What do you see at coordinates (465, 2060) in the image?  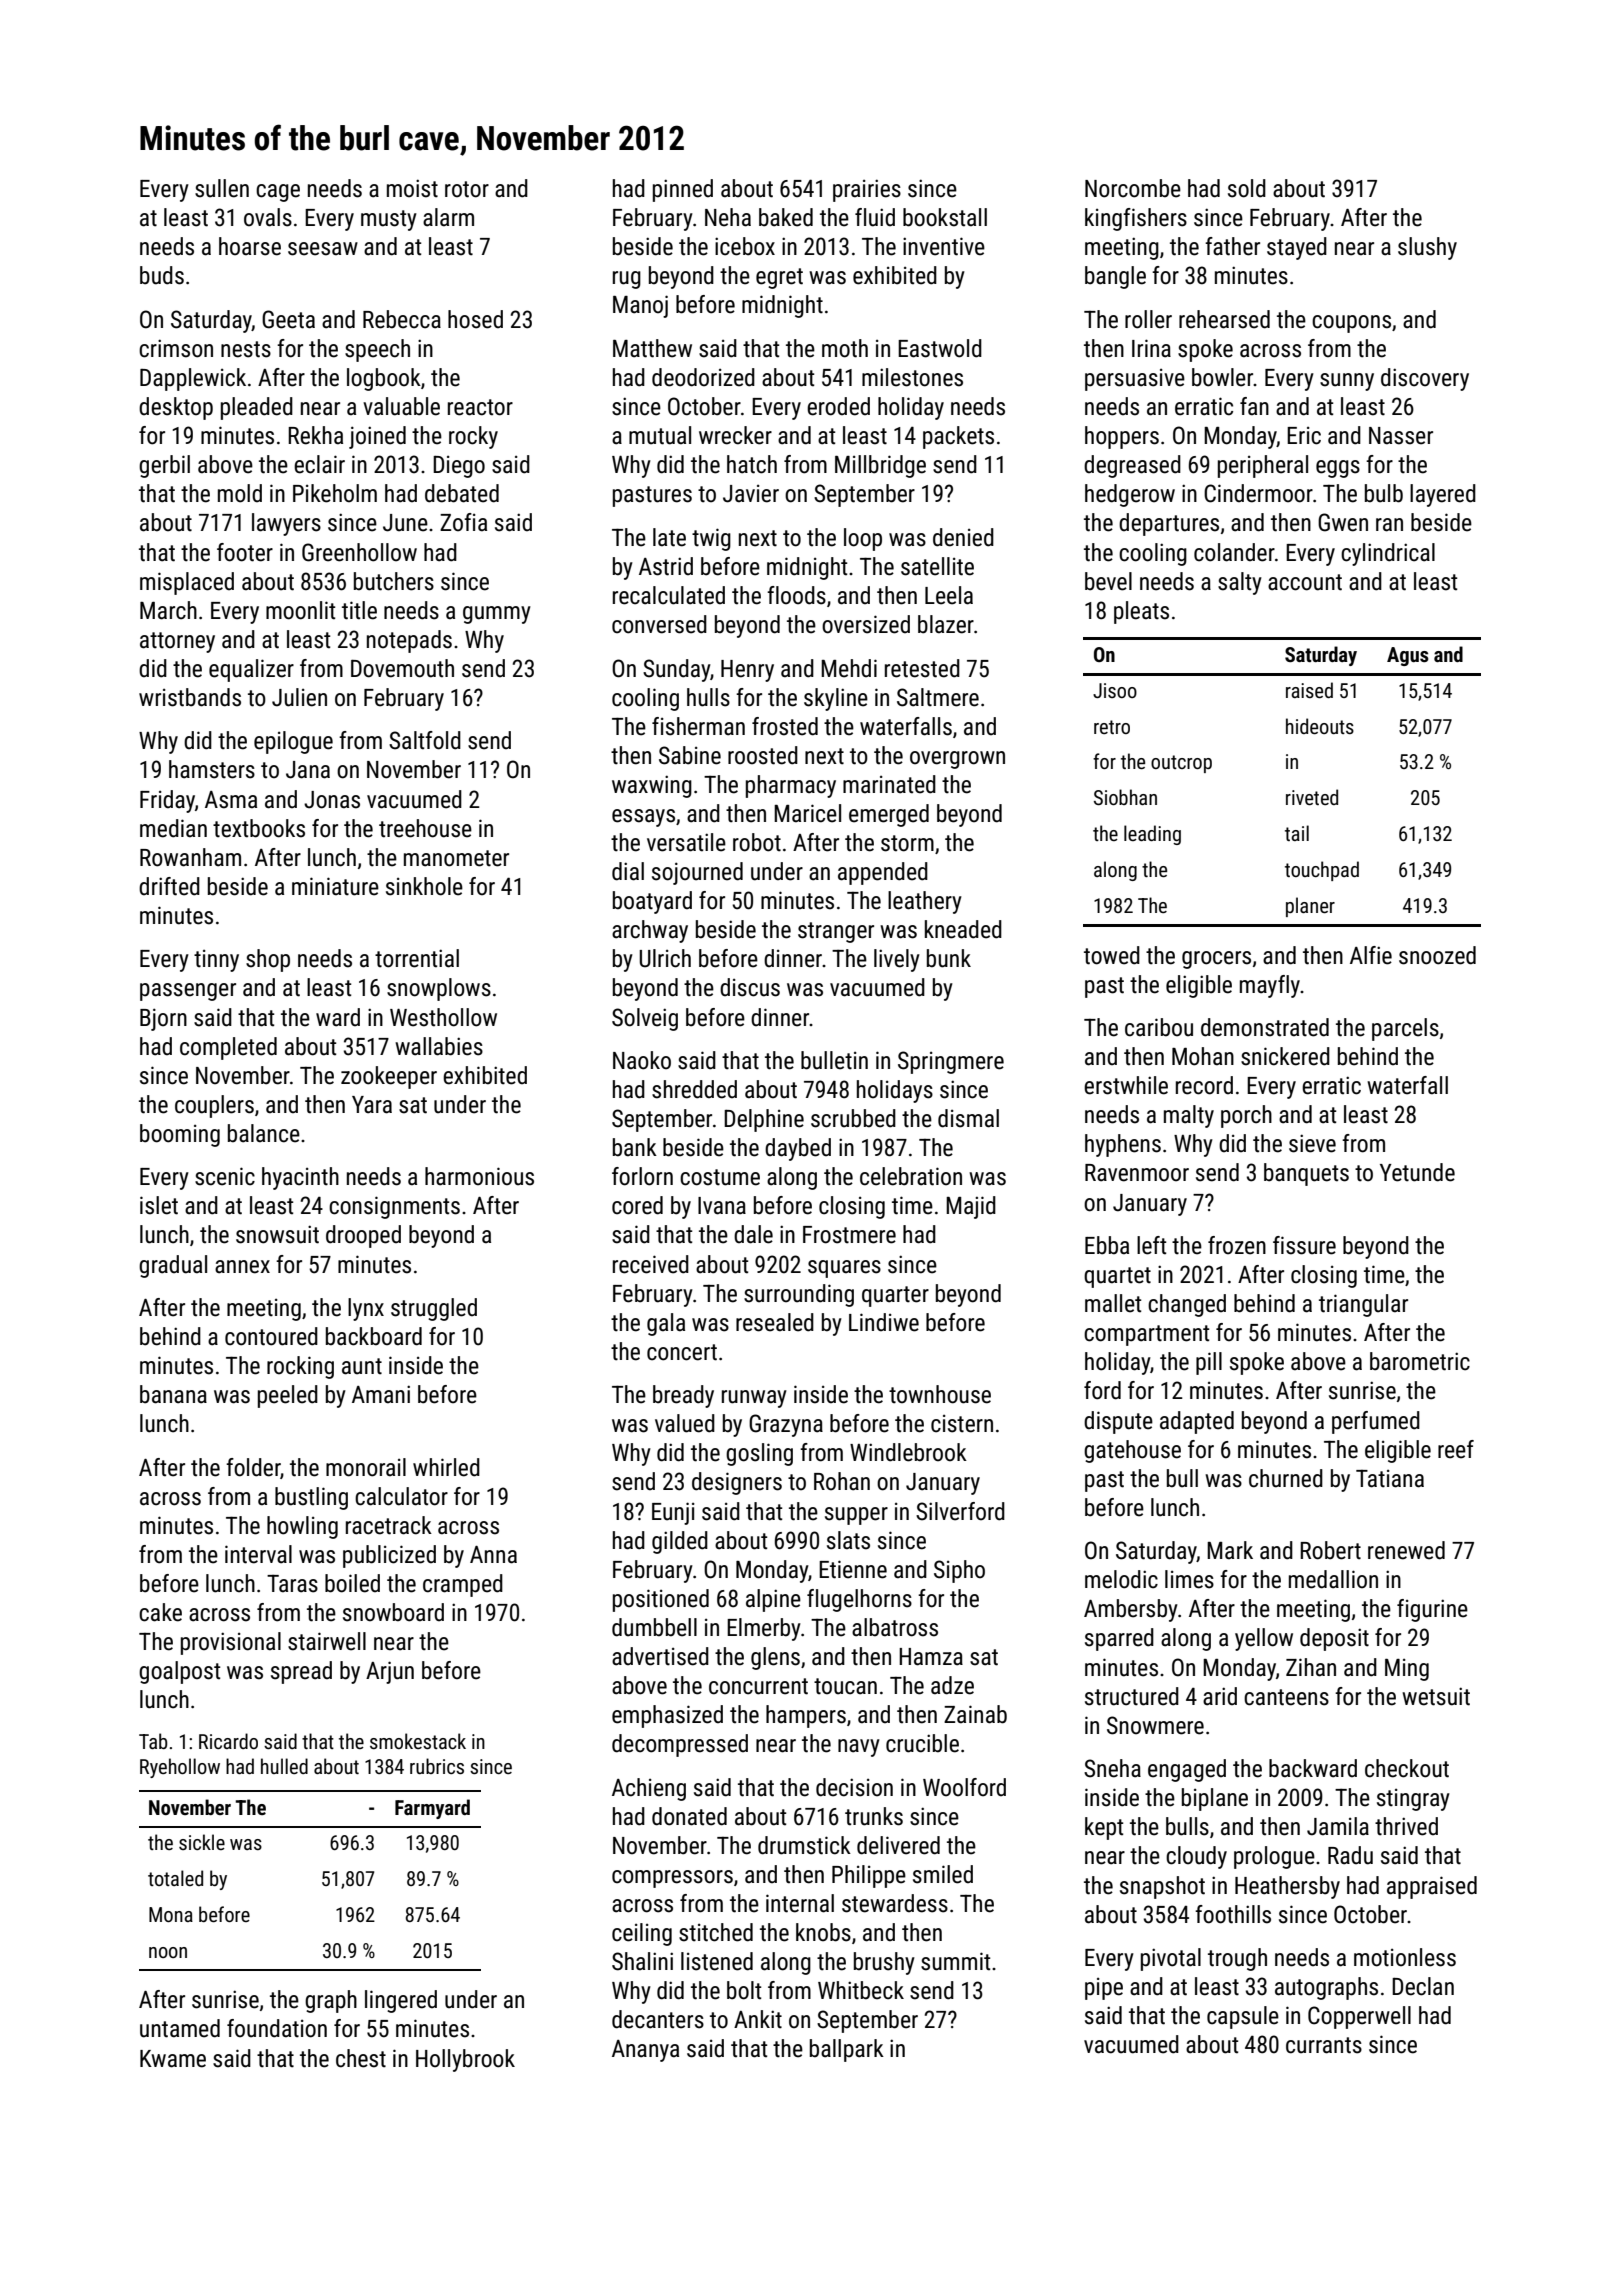 I see `Hollybrook` at bounding box center [465, 2060].
